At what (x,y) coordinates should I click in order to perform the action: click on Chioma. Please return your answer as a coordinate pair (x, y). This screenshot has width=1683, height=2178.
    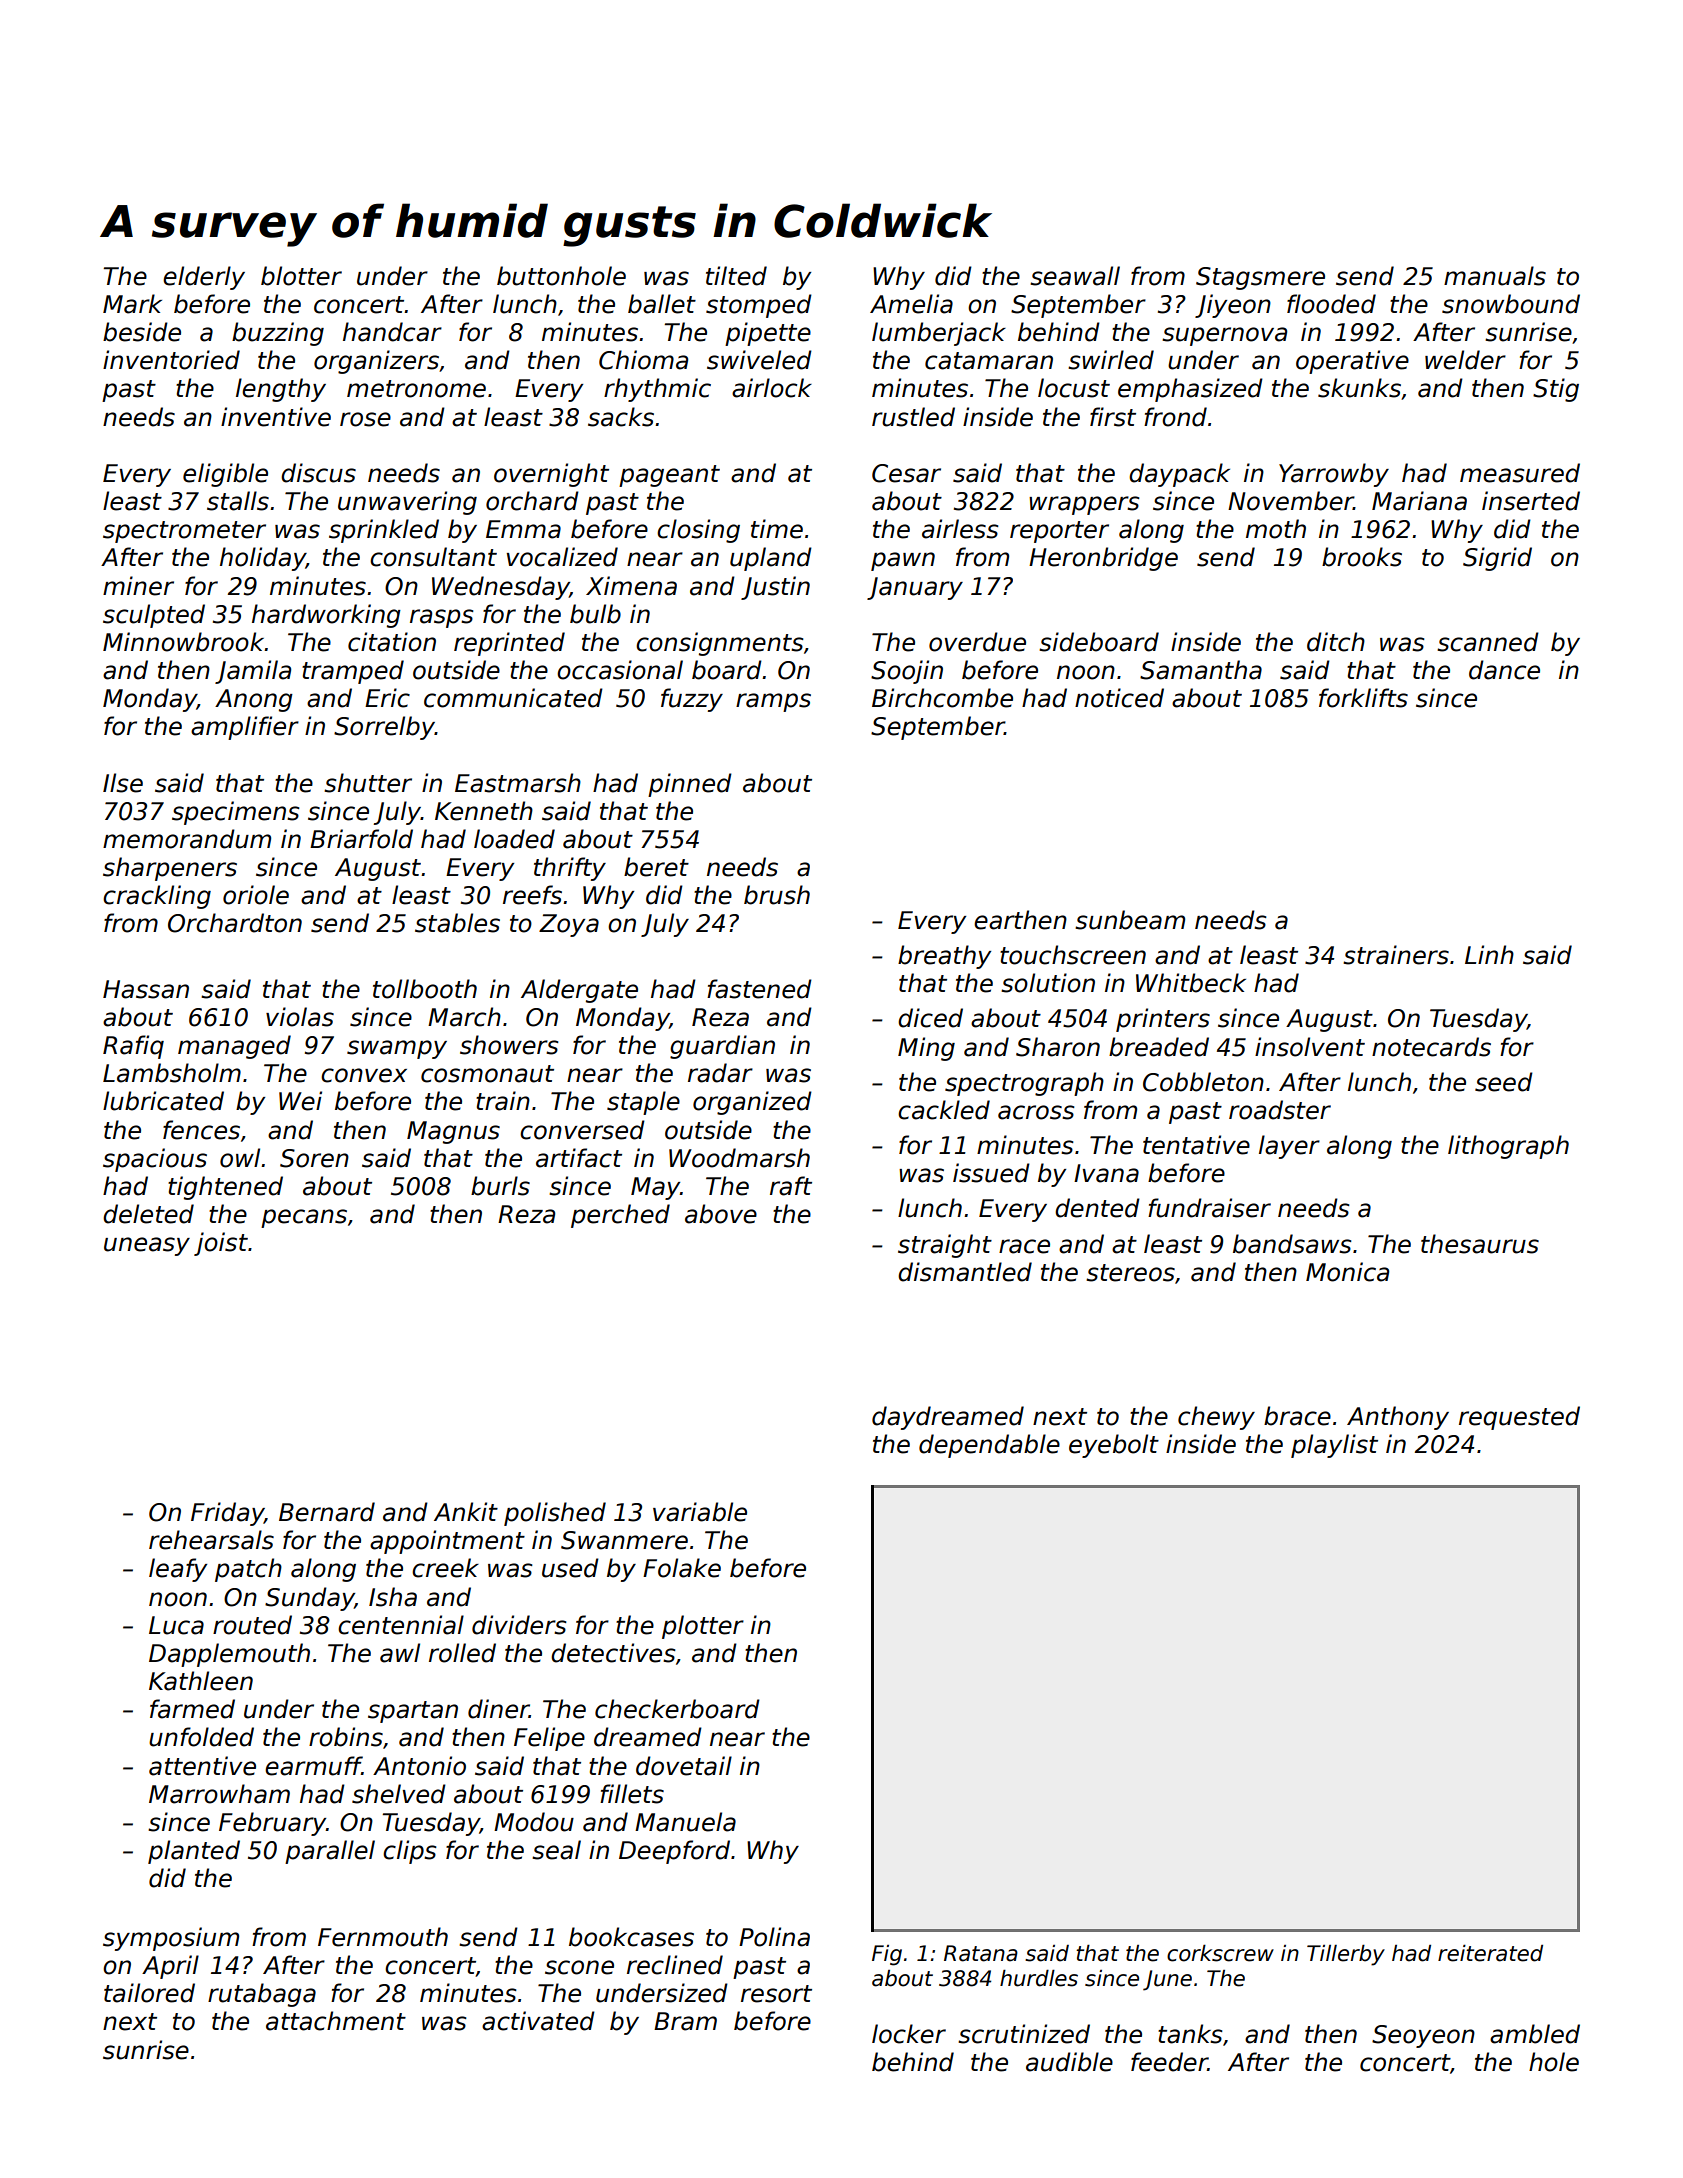
    Looking at the image, I should click on (643, 360).
